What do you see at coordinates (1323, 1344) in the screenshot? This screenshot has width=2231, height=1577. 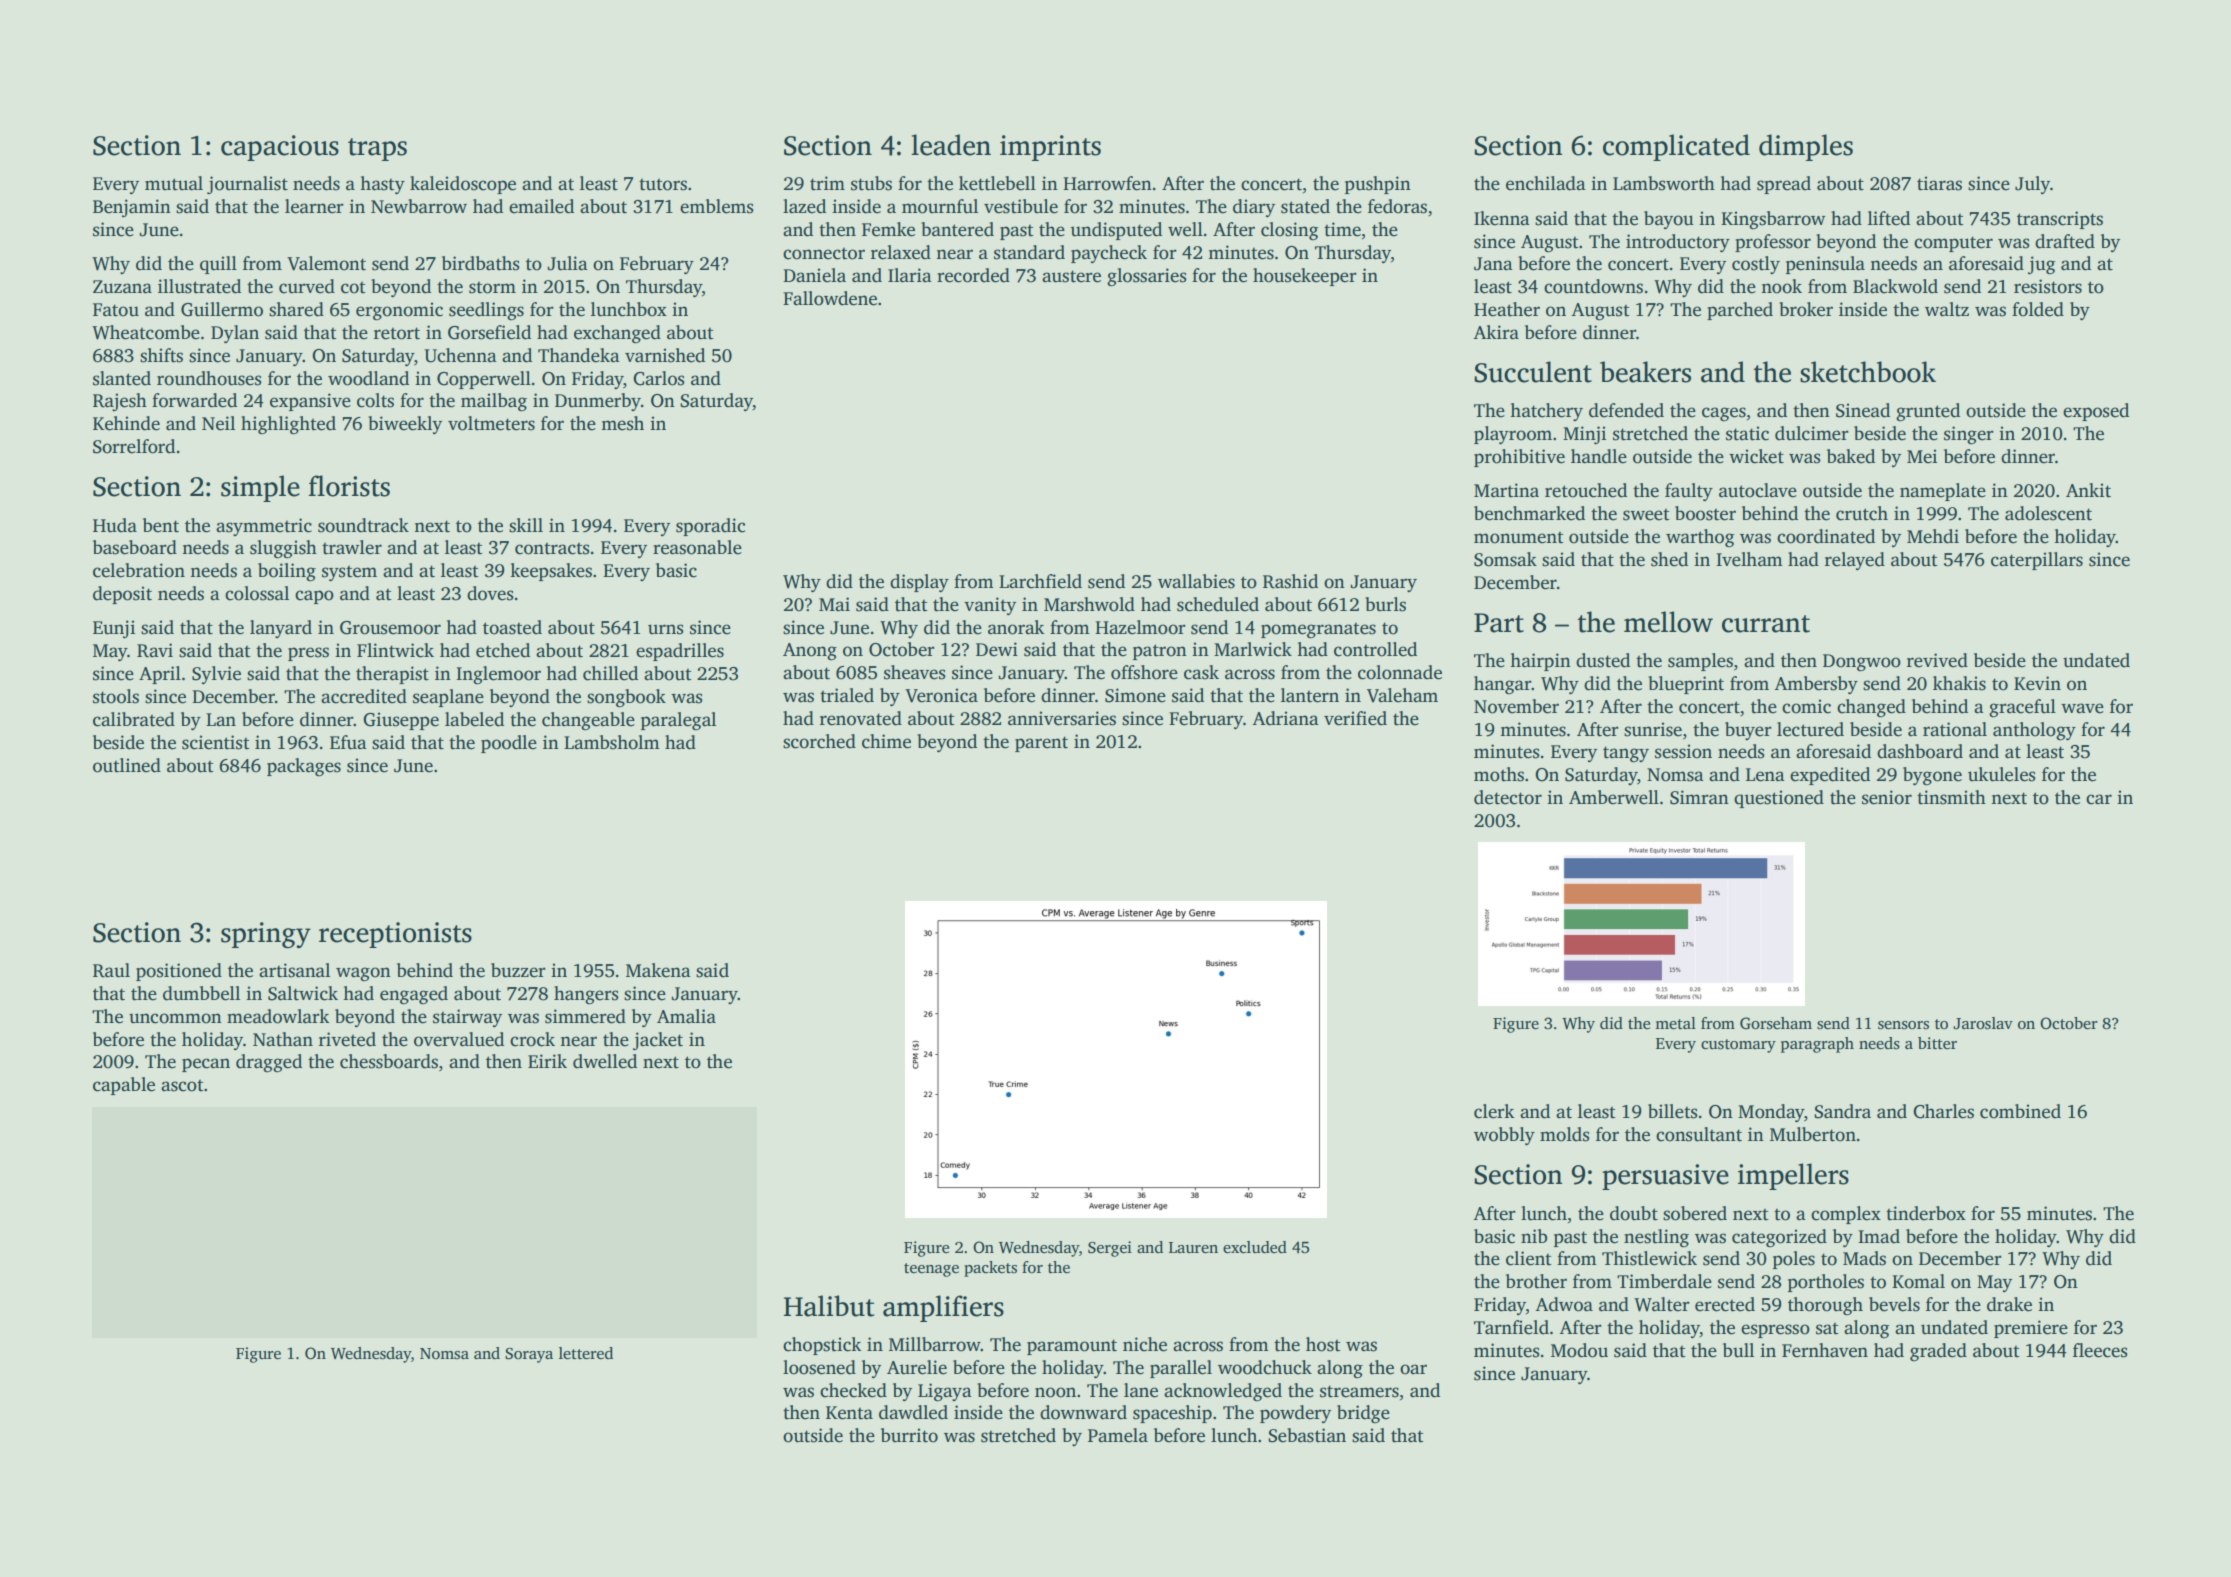 I see `host` at bounding box center [1323, 1344].
